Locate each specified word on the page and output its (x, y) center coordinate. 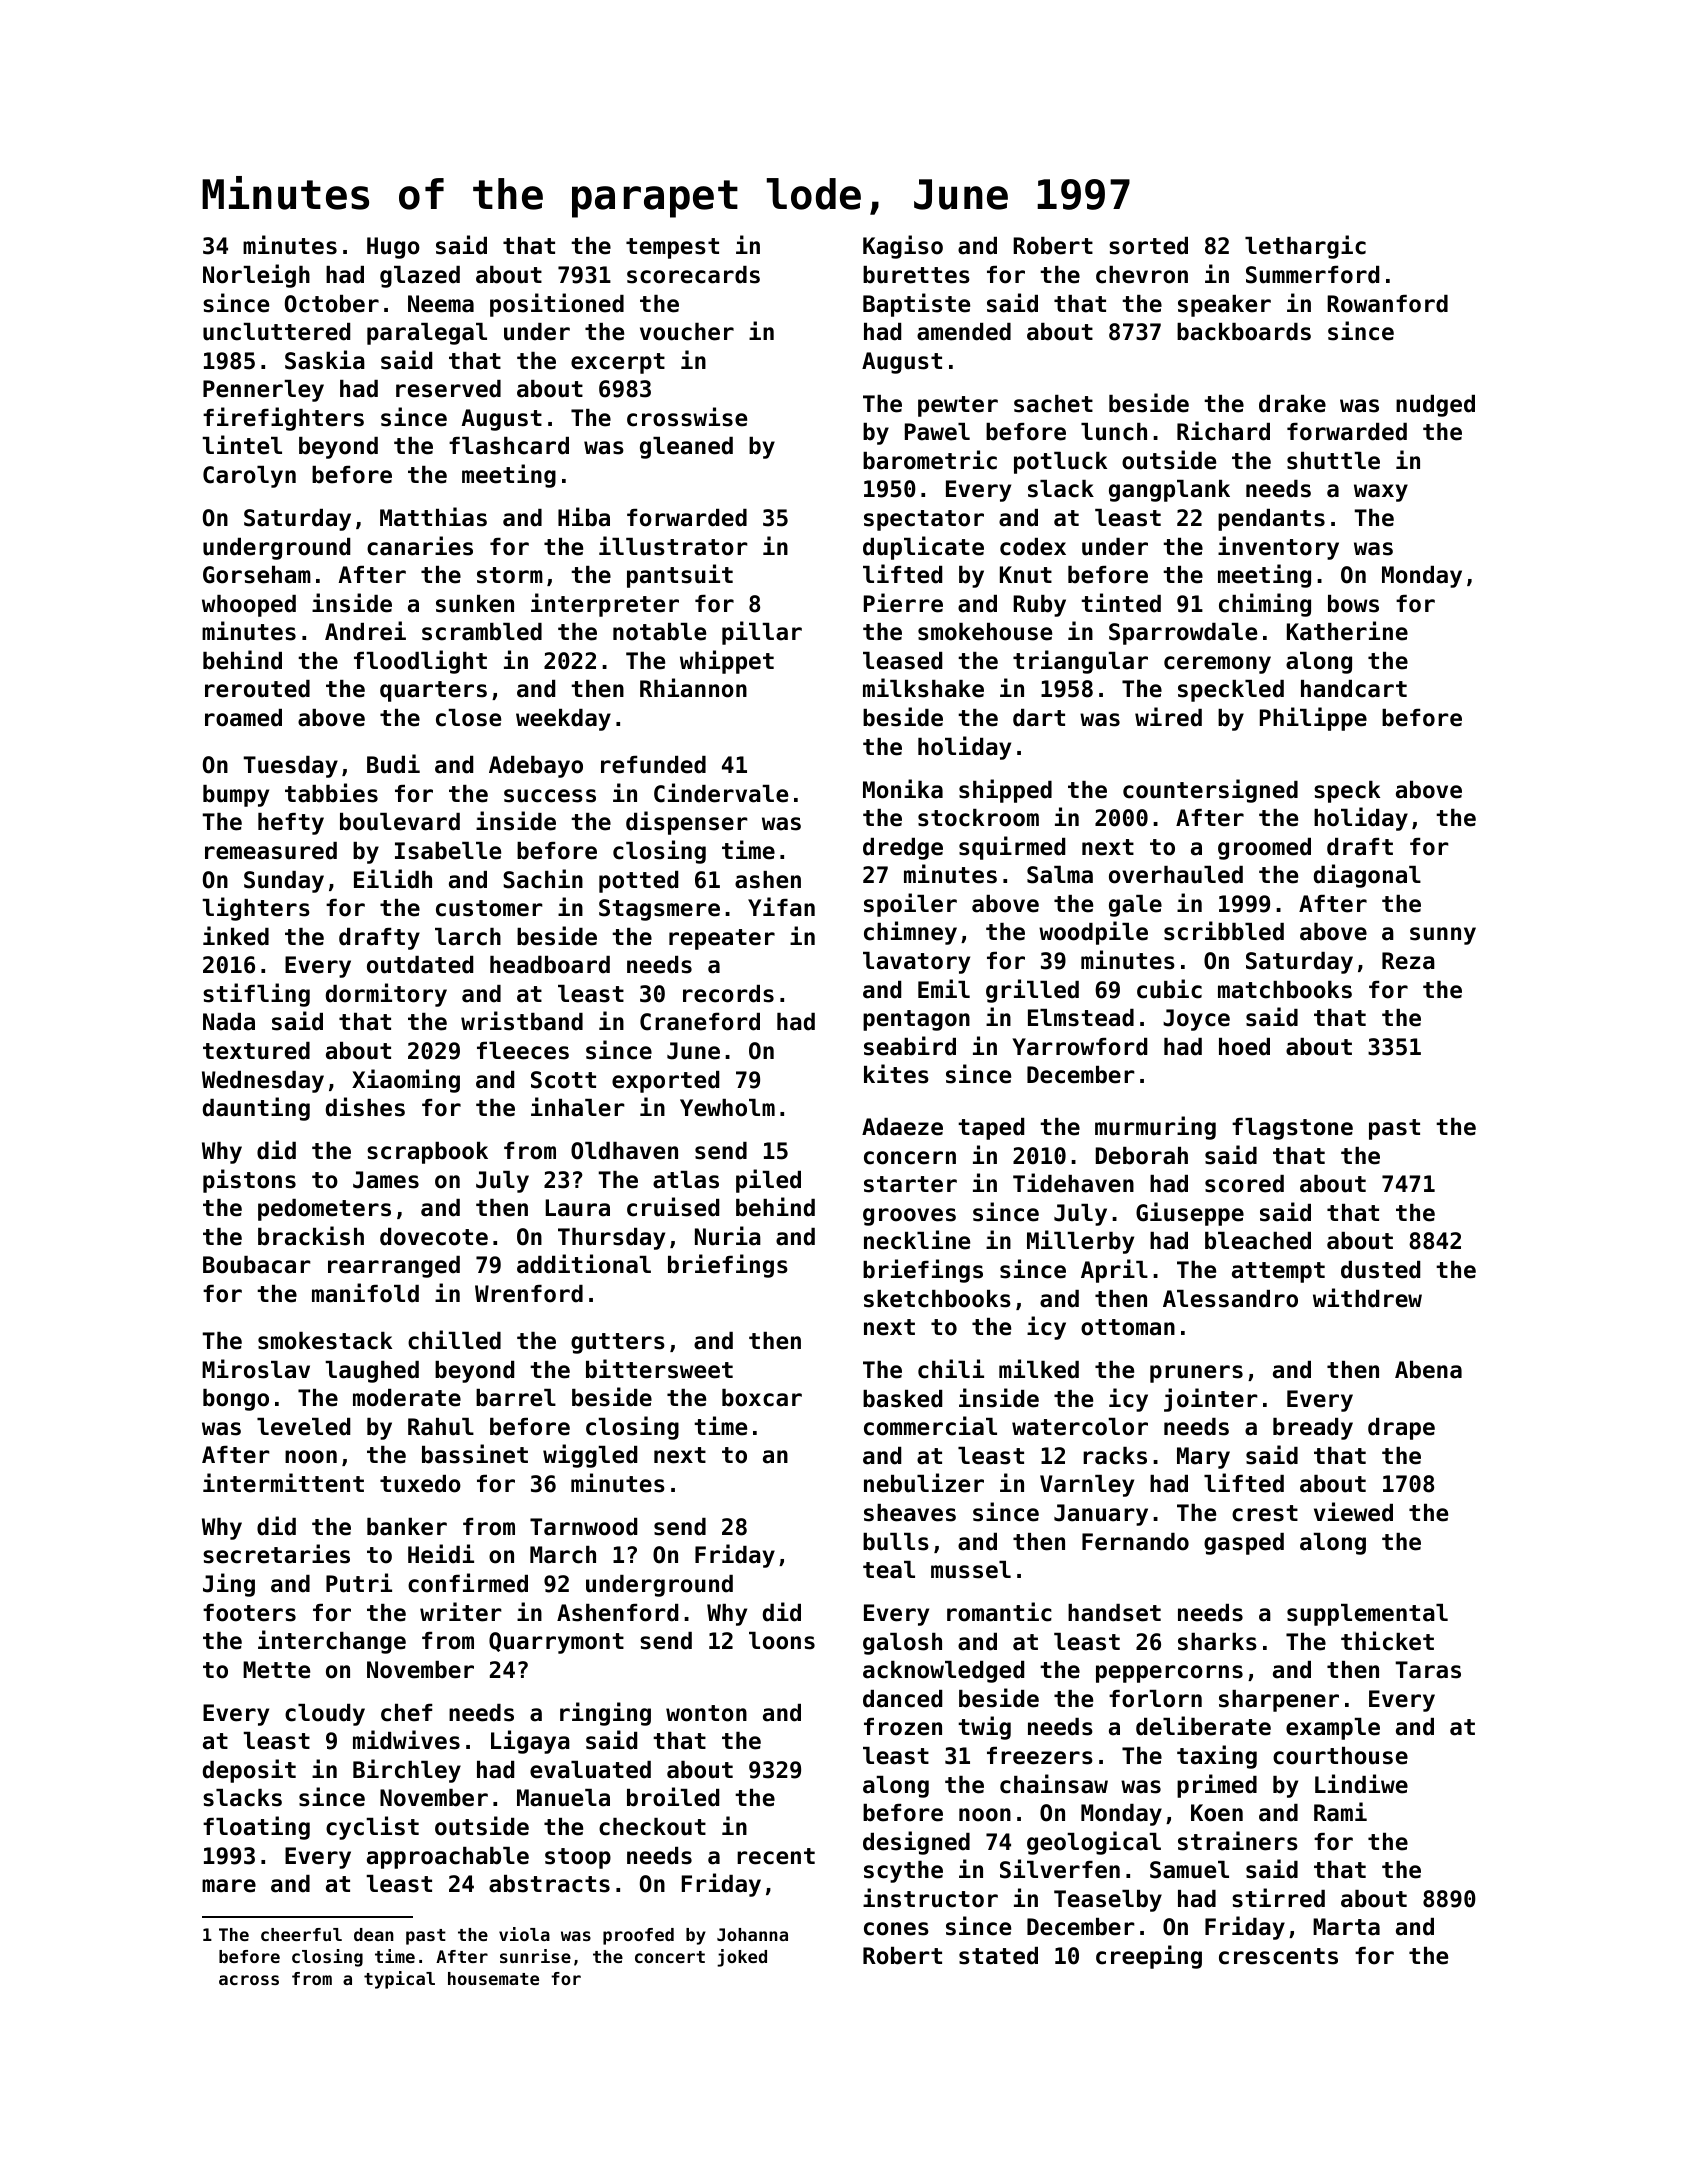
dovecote (434, 1237)
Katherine (1347, 631)
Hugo (393, 248)
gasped (1244, 1544)
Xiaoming (406, 1081)
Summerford (1312, 275)
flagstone (1292, 1129)
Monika (903, 789)
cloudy (325, 1715)
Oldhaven (624, 1151)
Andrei (365, 631)
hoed (1244, 1047)
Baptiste (916, 305)
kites (896, 1074)
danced (902, 1699)
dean (374, 1934)
